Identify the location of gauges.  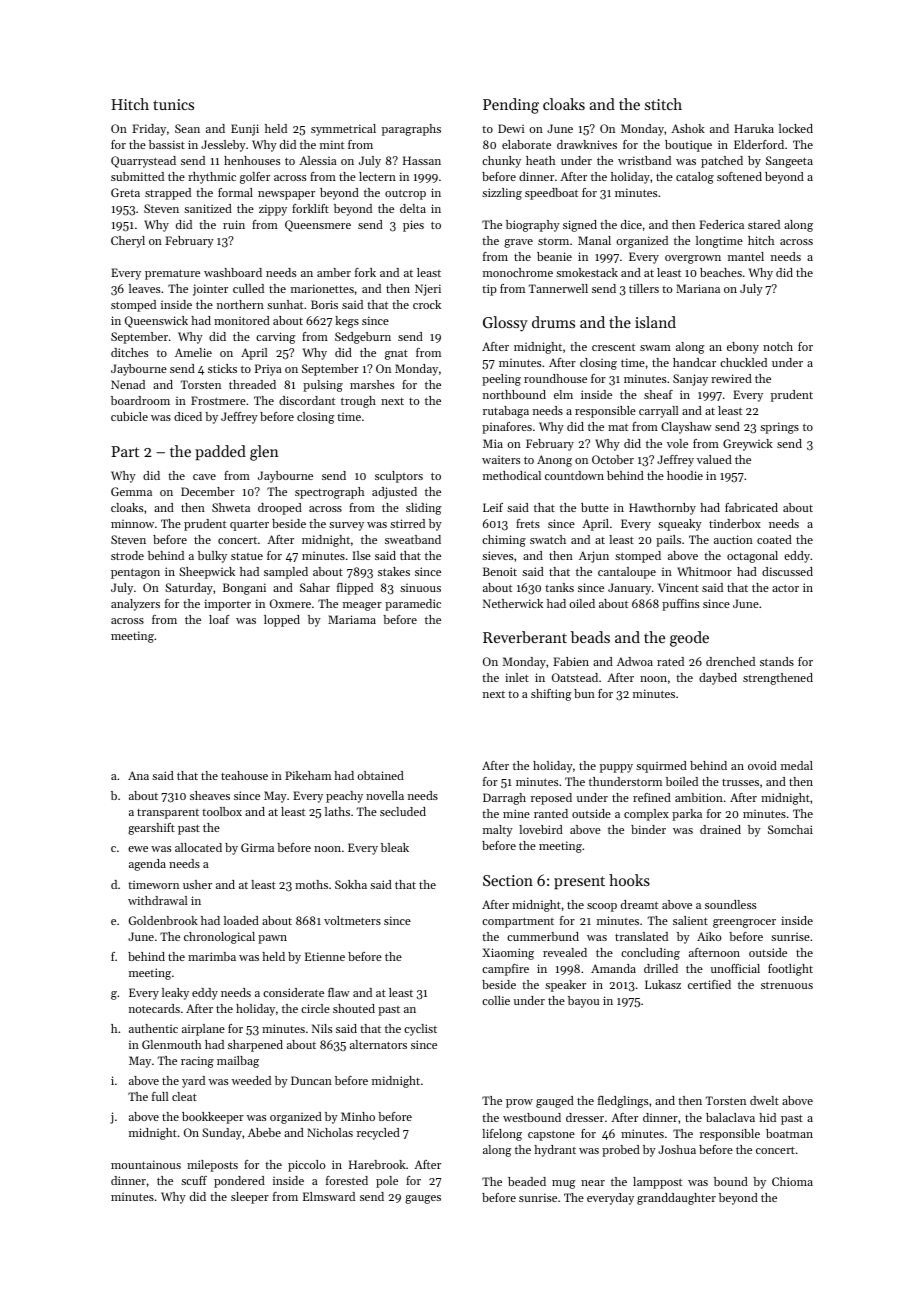
(423, 1199).
